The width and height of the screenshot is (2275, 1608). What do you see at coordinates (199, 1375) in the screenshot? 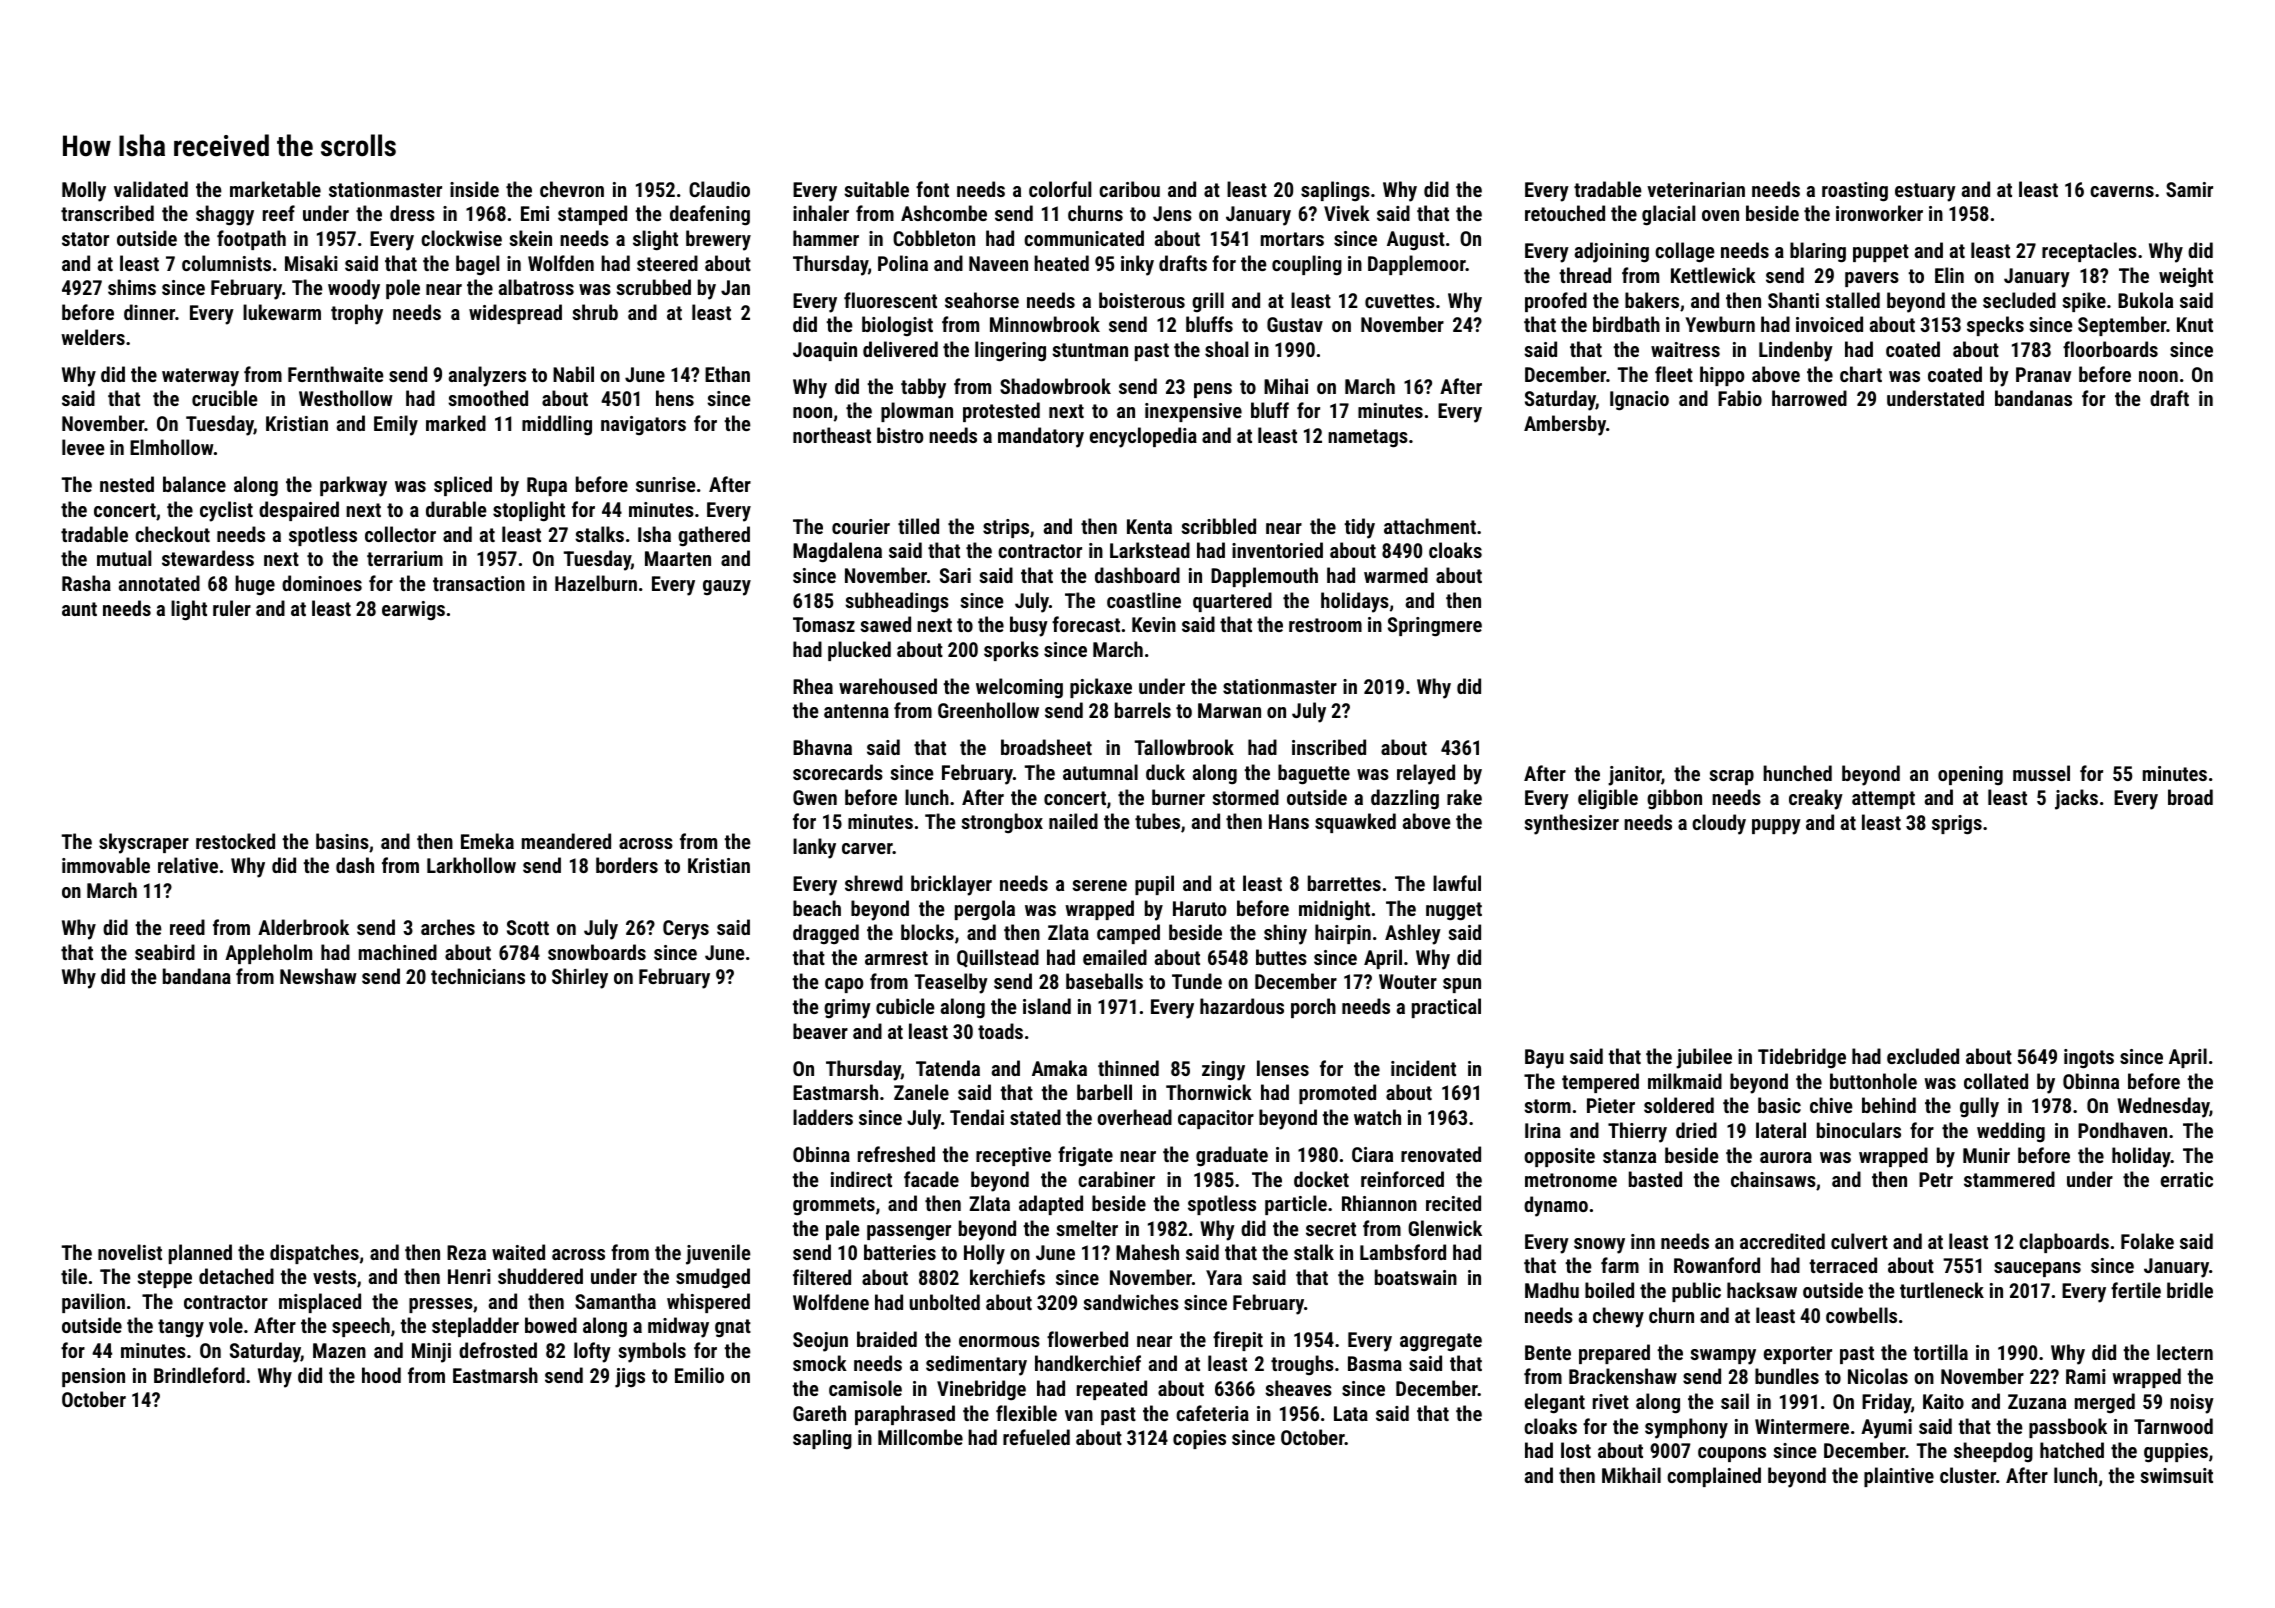
I see `Brindleford` at bounding box center [199, 1375].
